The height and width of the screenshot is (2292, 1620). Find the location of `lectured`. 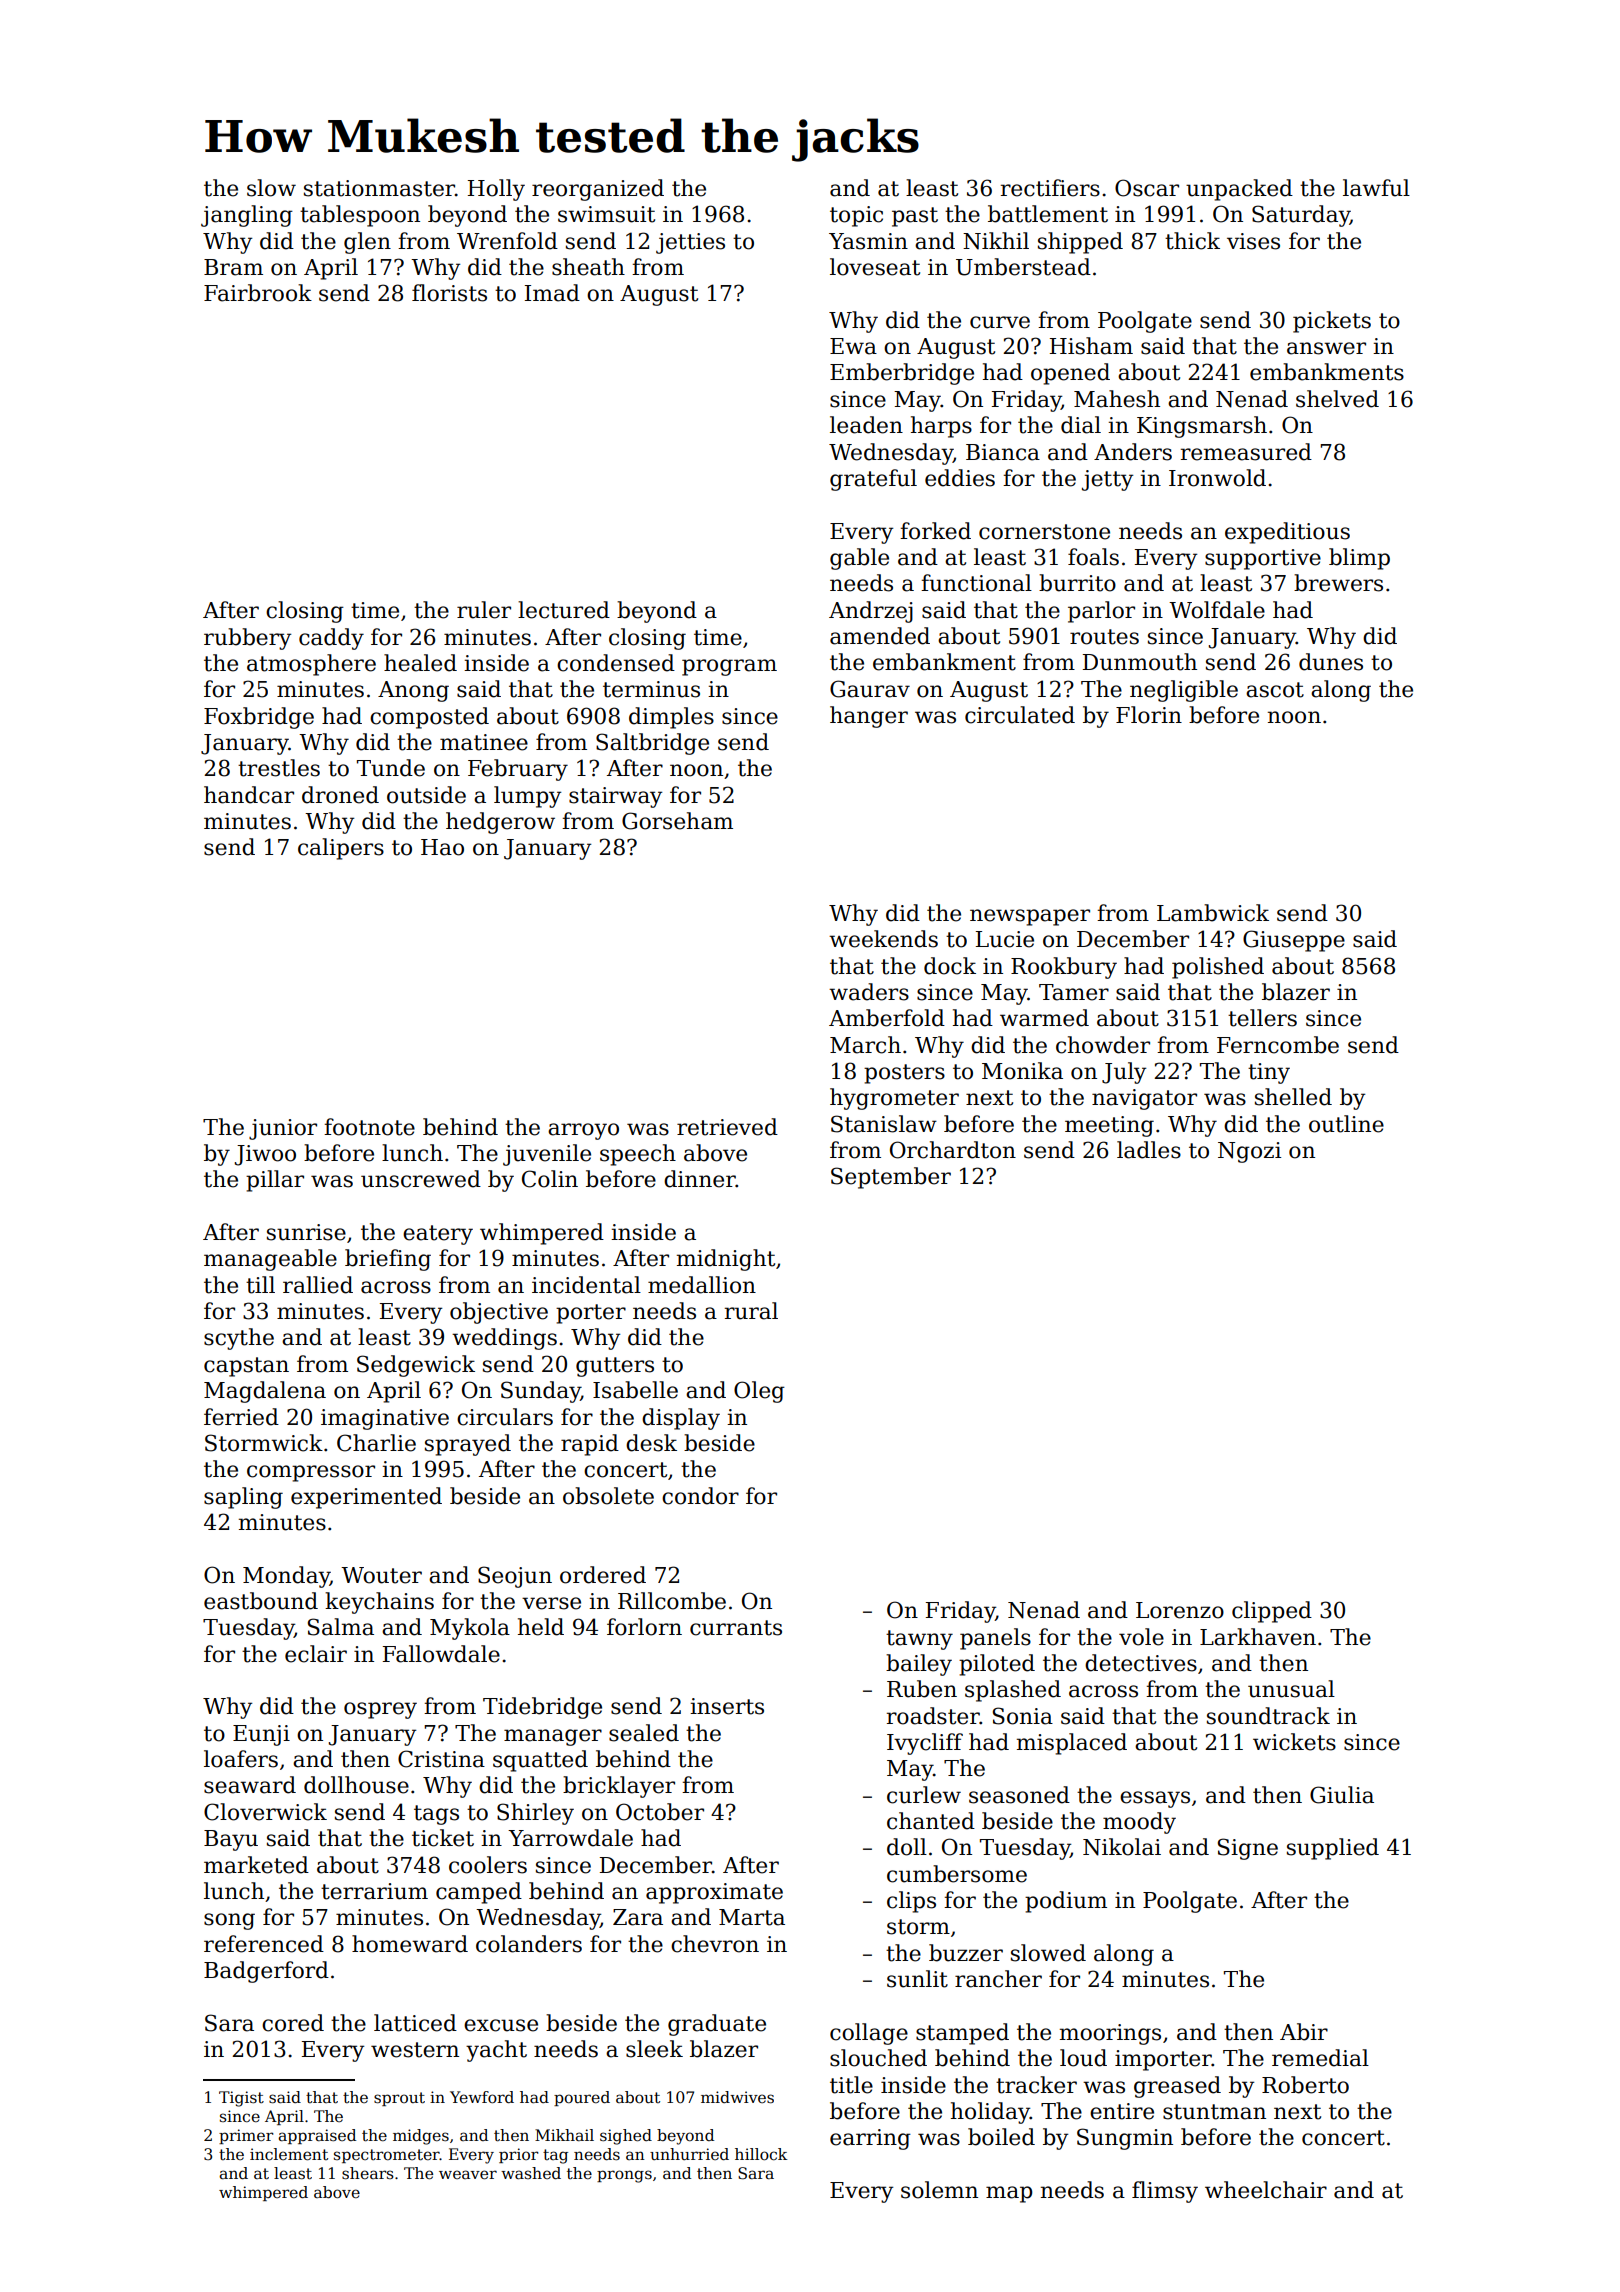

lectured is located at coordinates (564, 610).
